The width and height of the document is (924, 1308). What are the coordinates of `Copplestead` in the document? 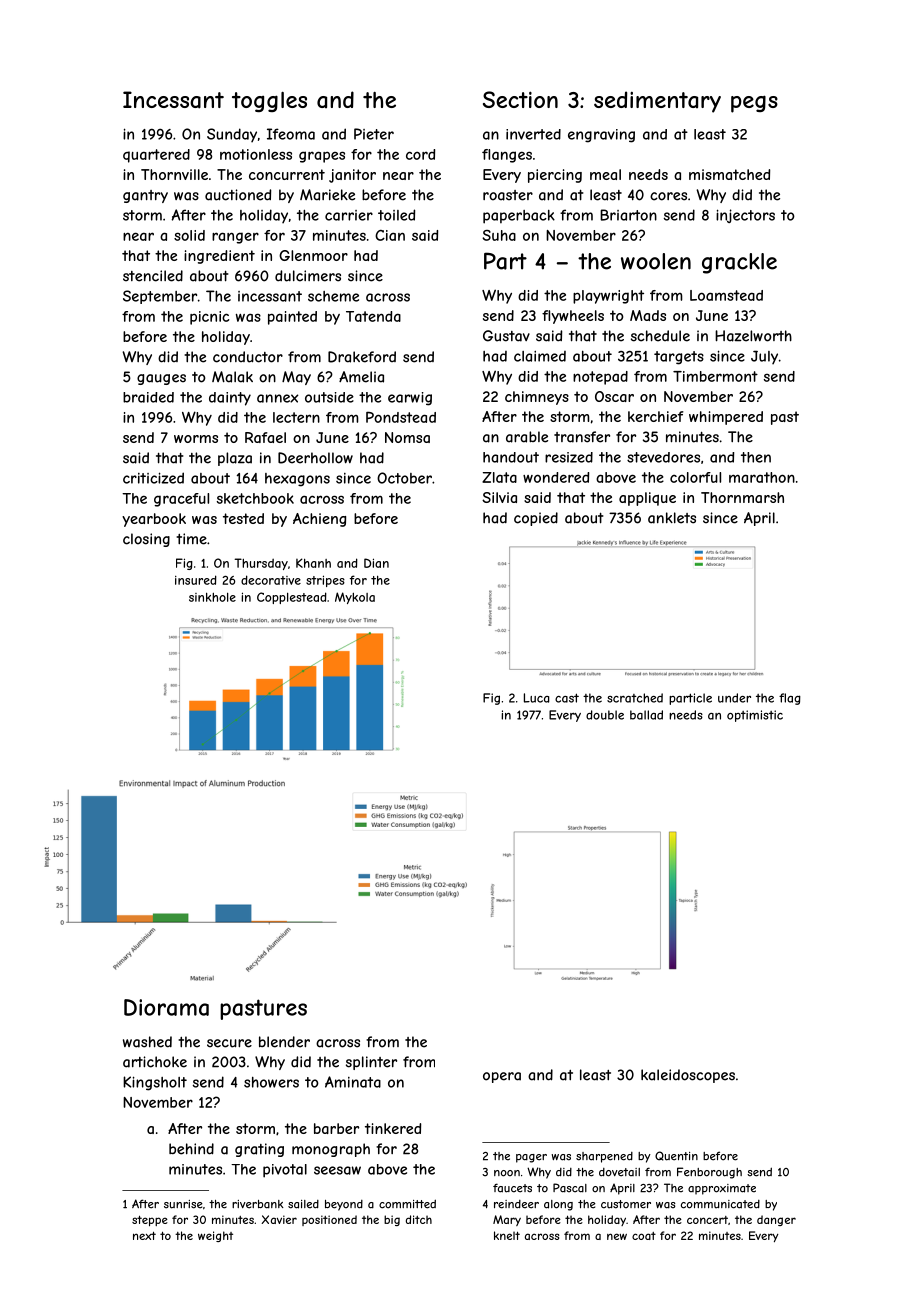 It's located at (292, 598).
